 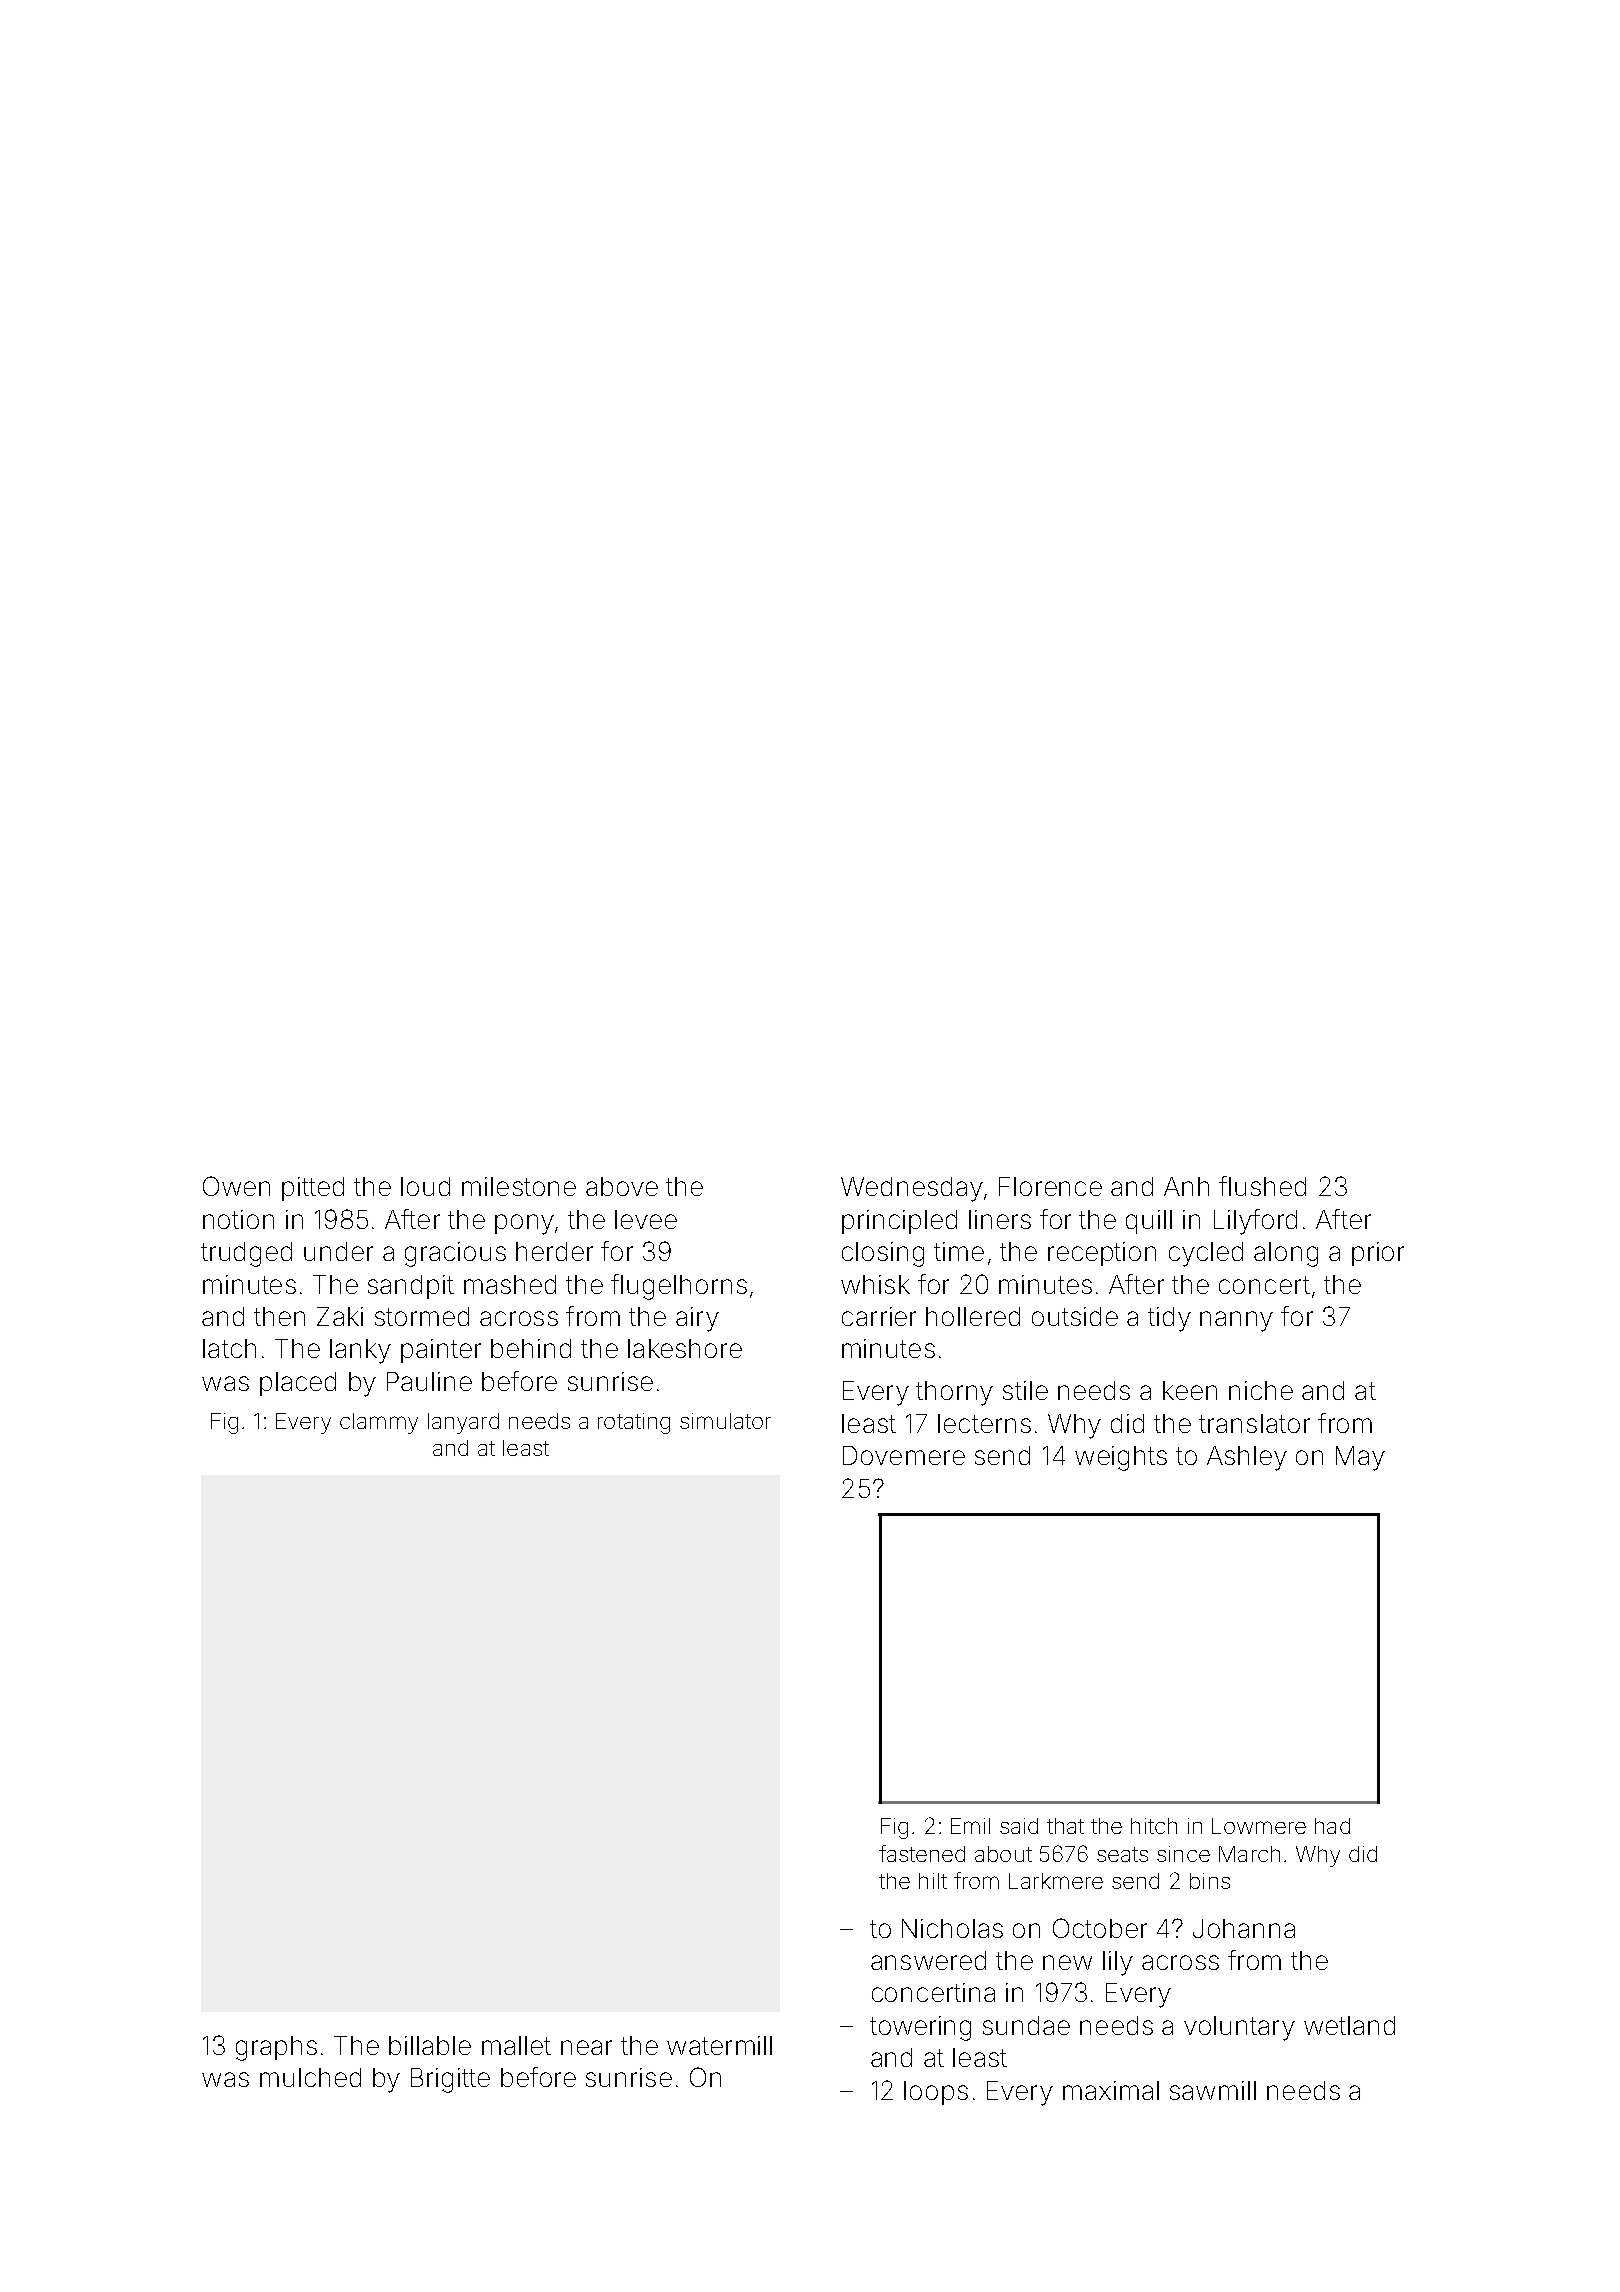 I want to click on fastened, so click(x=922, y=1853).
